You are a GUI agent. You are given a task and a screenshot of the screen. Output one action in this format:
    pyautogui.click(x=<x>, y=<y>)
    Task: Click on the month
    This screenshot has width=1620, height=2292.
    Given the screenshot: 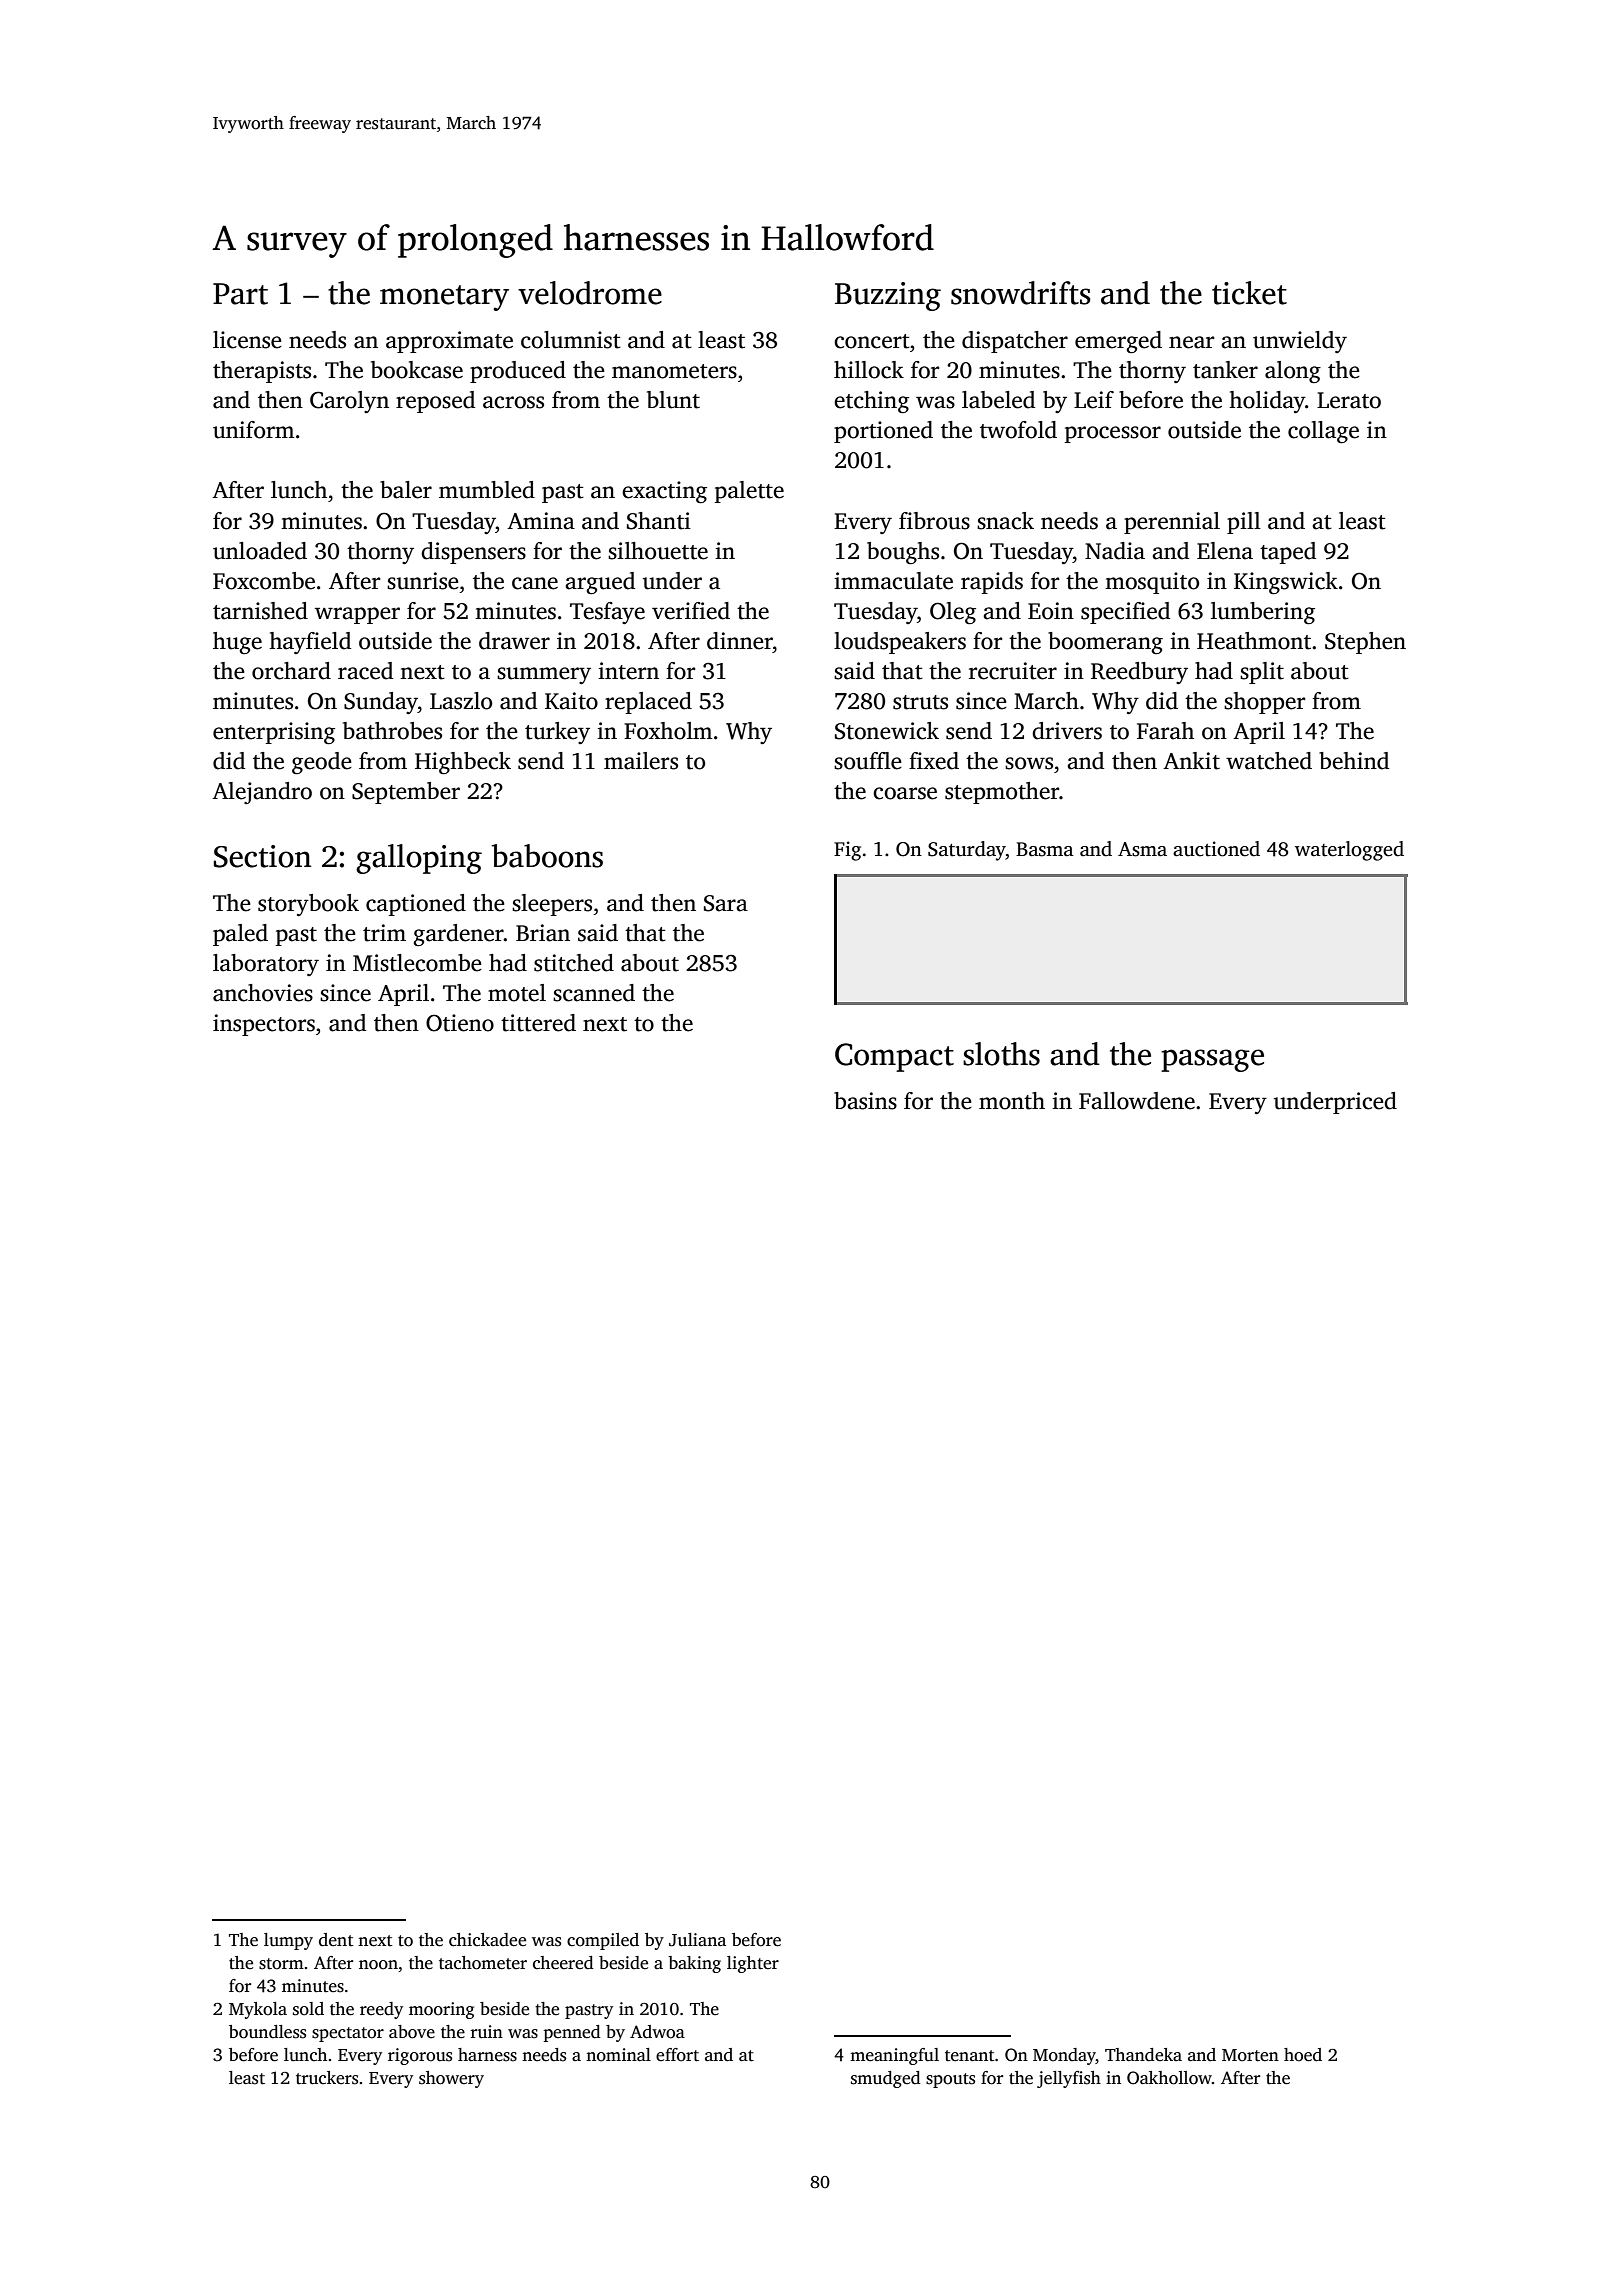 What is the action you would take?
    pyautogui.click(x=1012, y=1101)
